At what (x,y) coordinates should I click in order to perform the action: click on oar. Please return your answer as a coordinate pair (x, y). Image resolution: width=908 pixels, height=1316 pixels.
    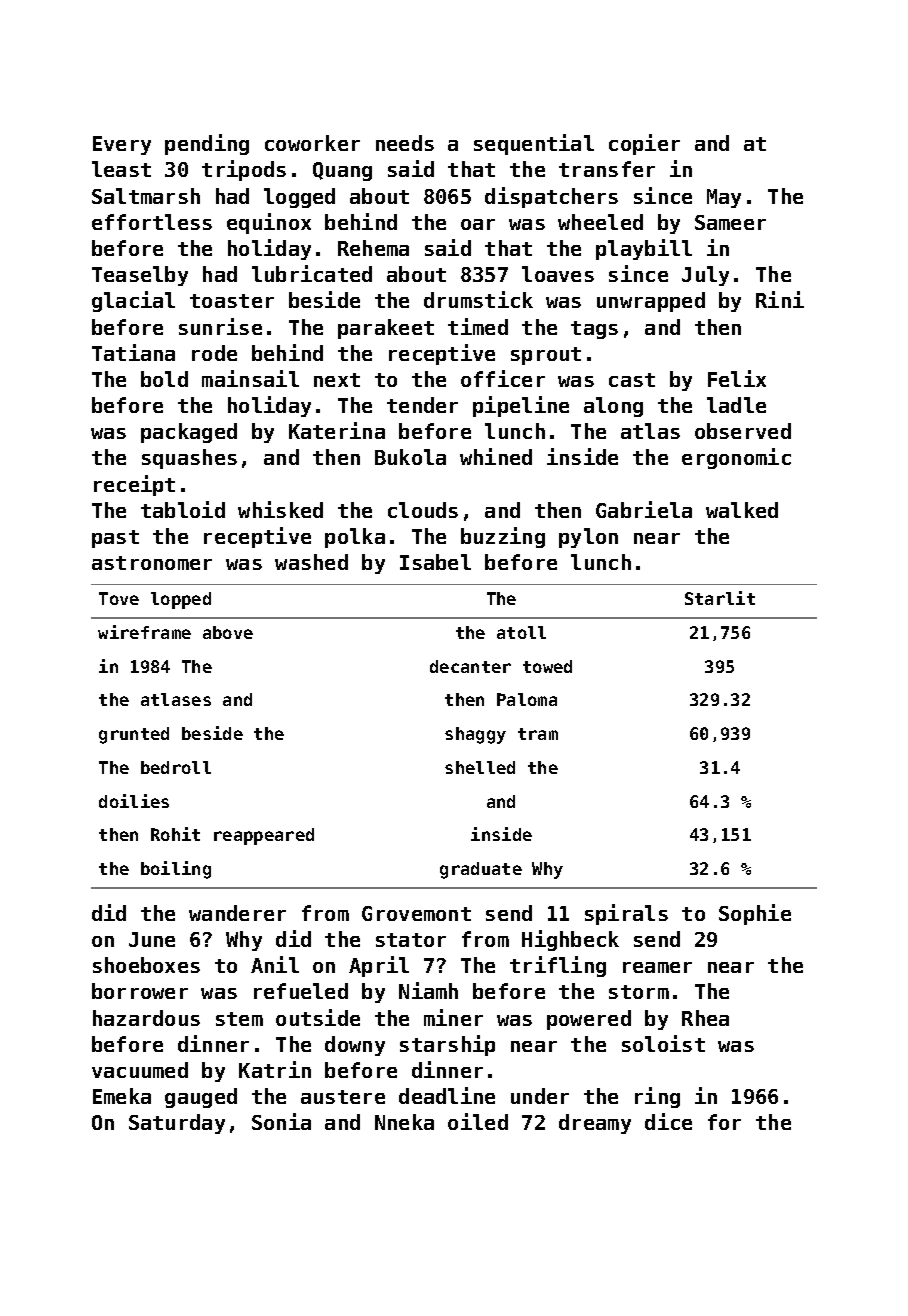
    Looking at the image, I should click on (478, 224).
